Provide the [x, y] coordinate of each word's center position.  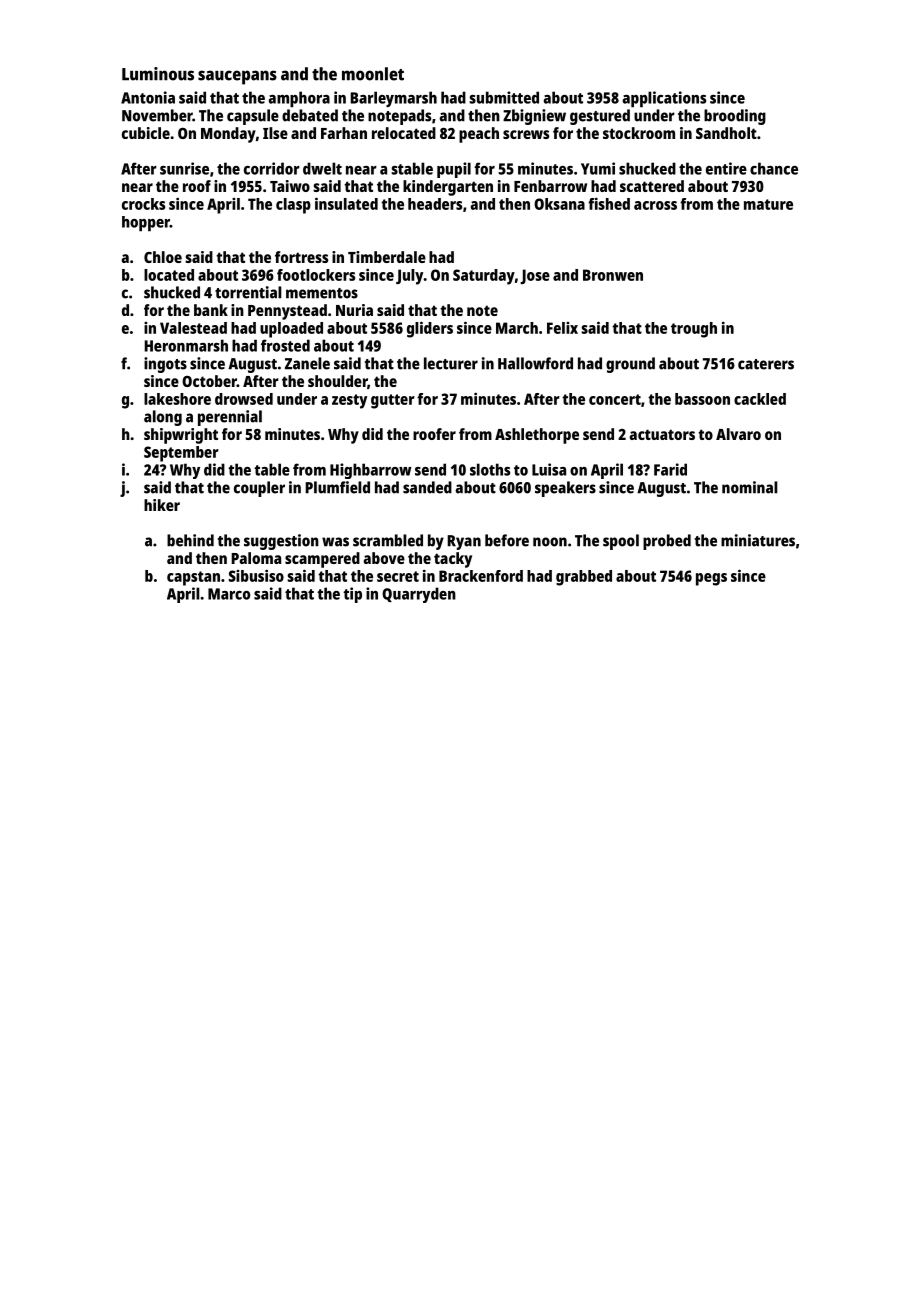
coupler [259, 489]
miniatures [758, 540]
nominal [750, 487]
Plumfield [337, 487]
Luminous [158, 74]
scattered [652, 186]
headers [435, 204]
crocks [143, 204]
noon [550, 542]
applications [664, 99]
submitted [504, 97]
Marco [229, 594]
